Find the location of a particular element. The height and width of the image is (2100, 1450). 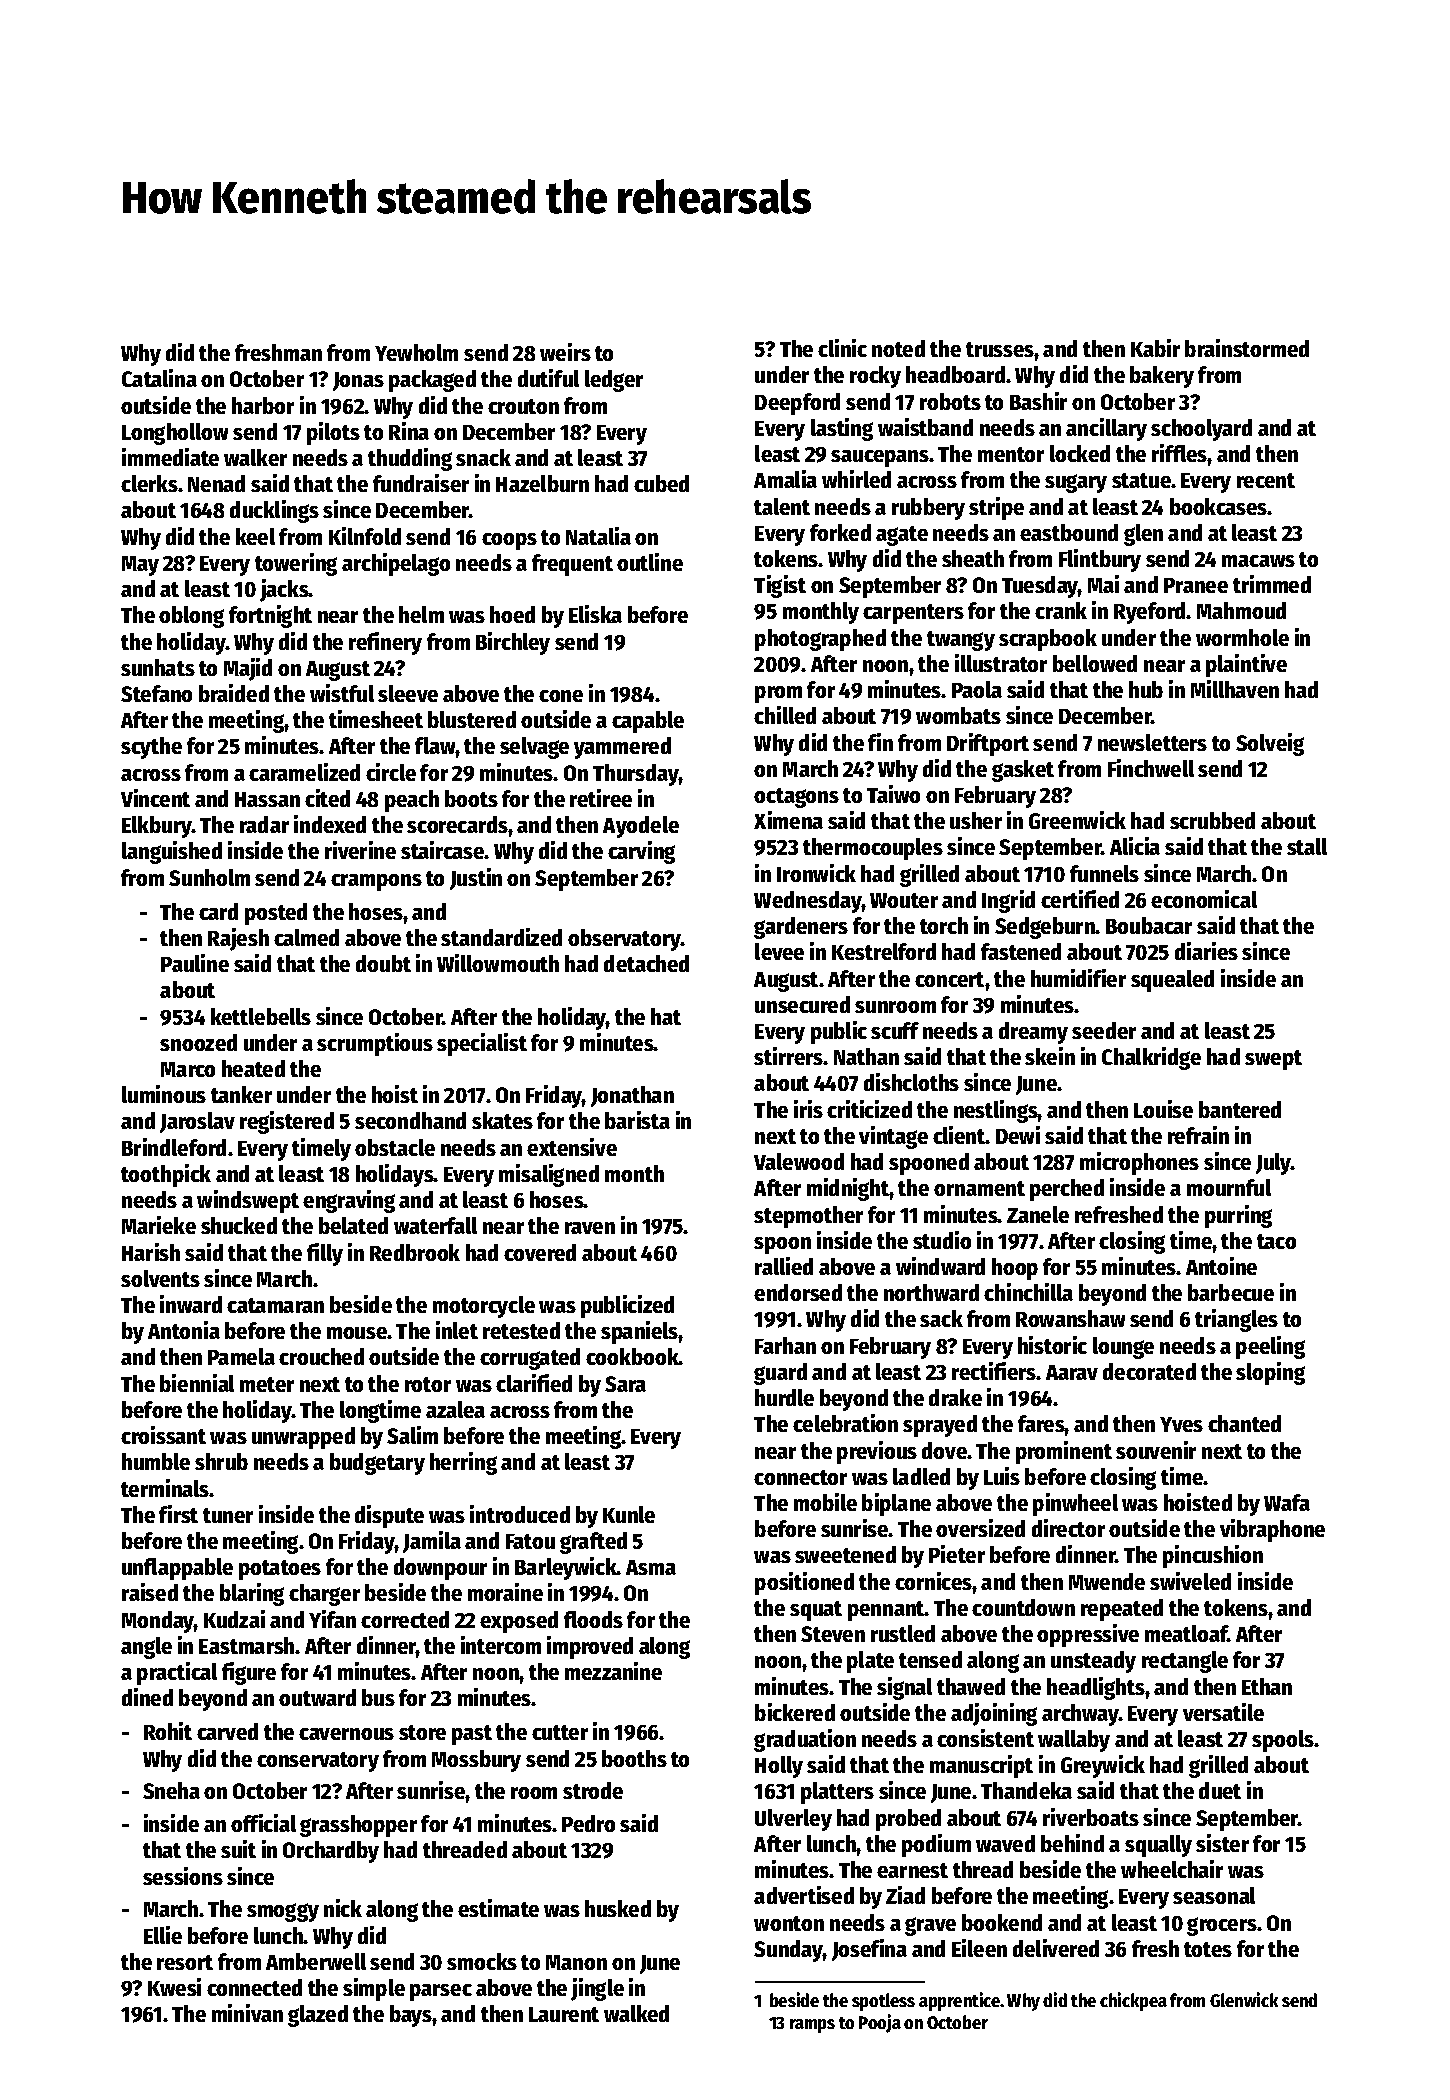

Mai is located at coordinates (1103, 584).
